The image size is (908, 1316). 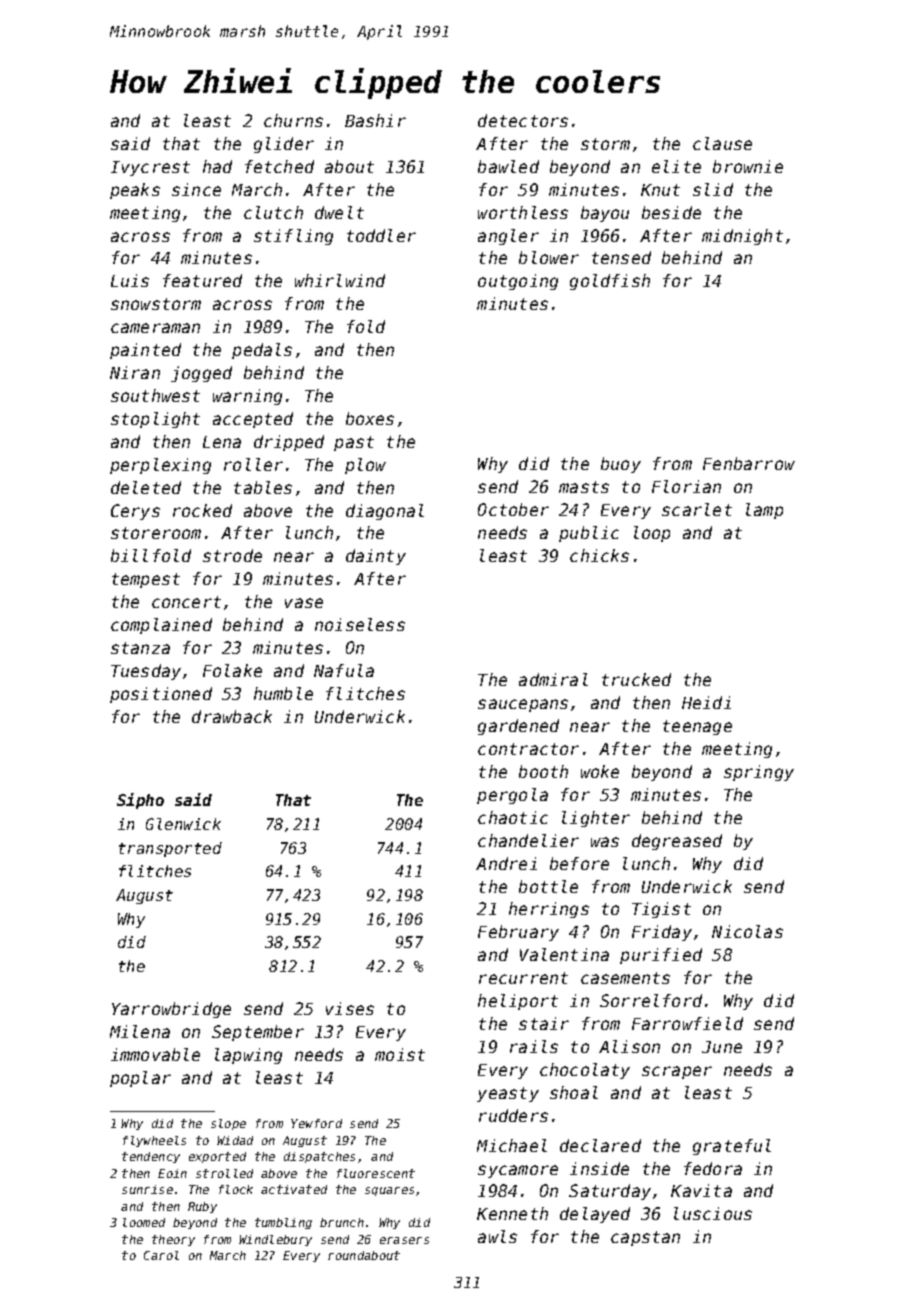 What do you see at coordinates (732, 1147) in the screenshot?
I see `grateful` at bounding box center [732, 1147].
